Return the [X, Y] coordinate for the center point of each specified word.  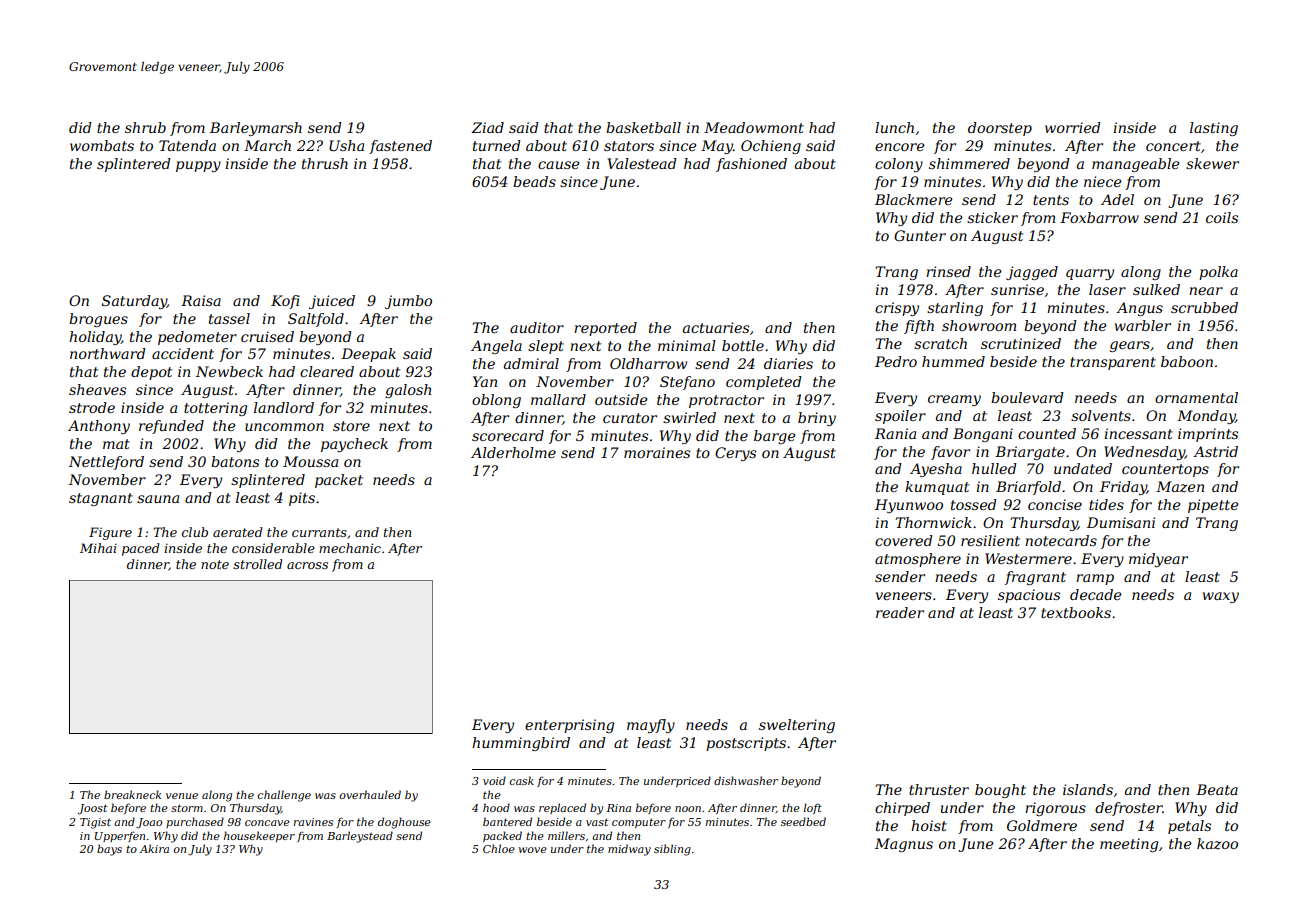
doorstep [1000, 129]
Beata [1217, 789]
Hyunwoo [909, 506]
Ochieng [771, 147]
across [307, 565]
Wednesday [1144, 453]
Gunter [920, 235]
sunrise [1017, 289]
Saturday [134, 302]
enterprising [569, 726]
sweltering [797, 726]
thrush [325, 163]
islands [1088, 789]
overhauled [370, 794]
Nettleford [106, 463]
